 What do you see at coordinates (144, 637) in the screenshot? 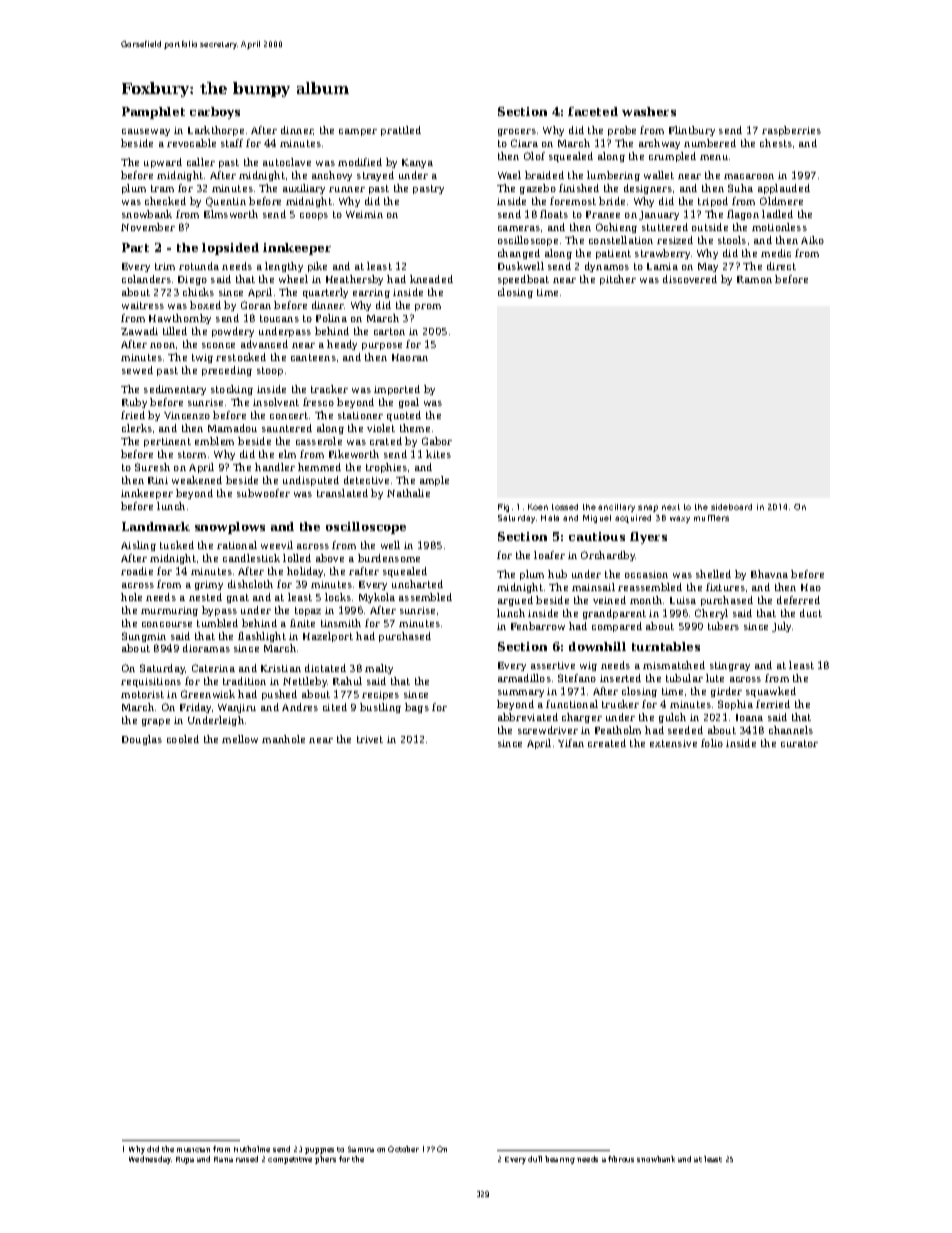
I see `Sungmin` at bounding box center [144, 637].
